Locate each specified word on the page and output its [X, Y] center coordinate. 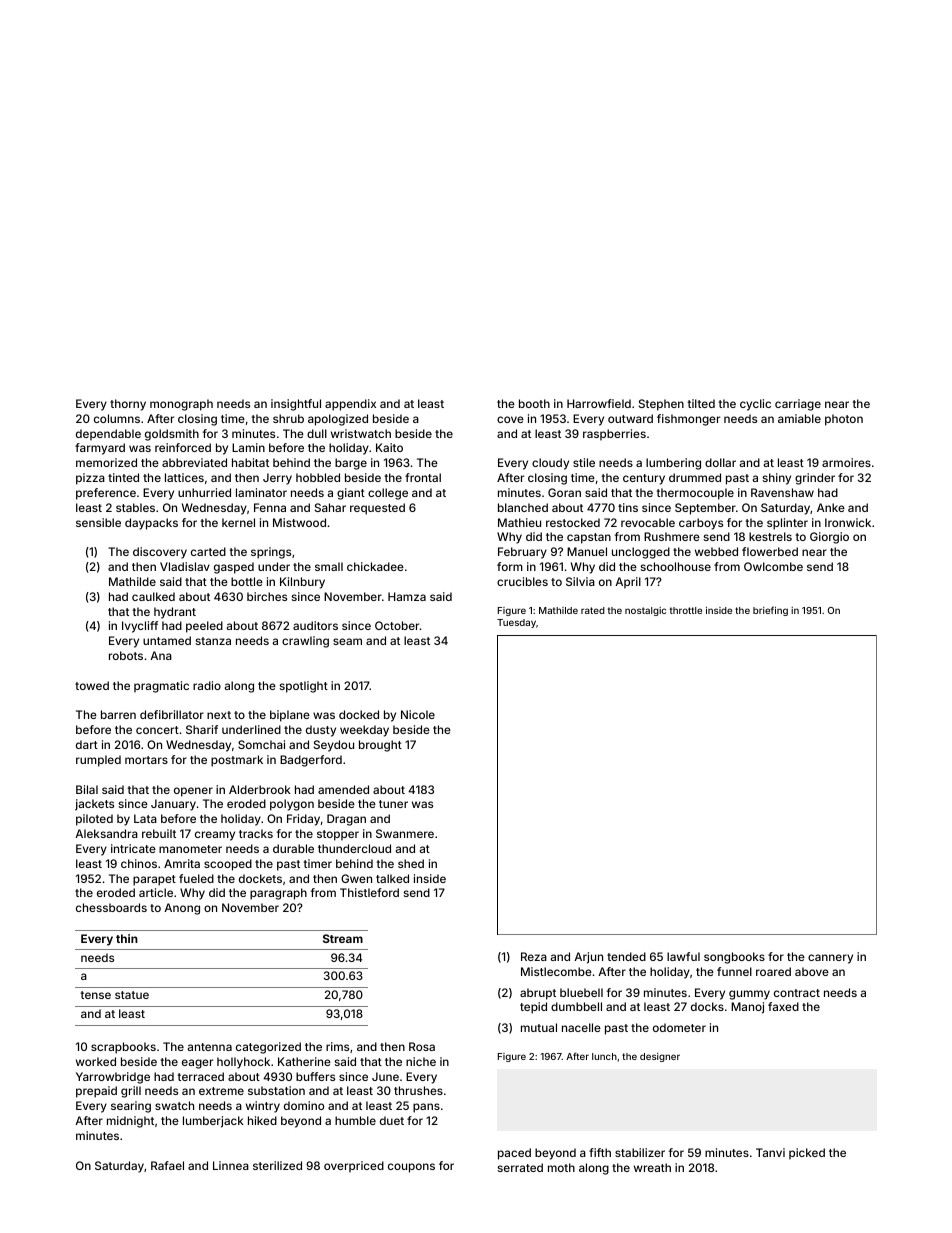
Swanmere [405, 833]
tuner [393, 804]
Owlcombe [773, 566]
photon [844, 420]
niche [421, 1061]
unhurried [204, 492]
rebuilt [159, 833]
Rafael [167, 1165]
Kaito [389, 447]
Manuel [587, 551]
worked [96, 1061]
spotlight [304, 687]
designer [660, 1057]
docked [359, 714]
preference [106, 494]
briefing [770, 611]
